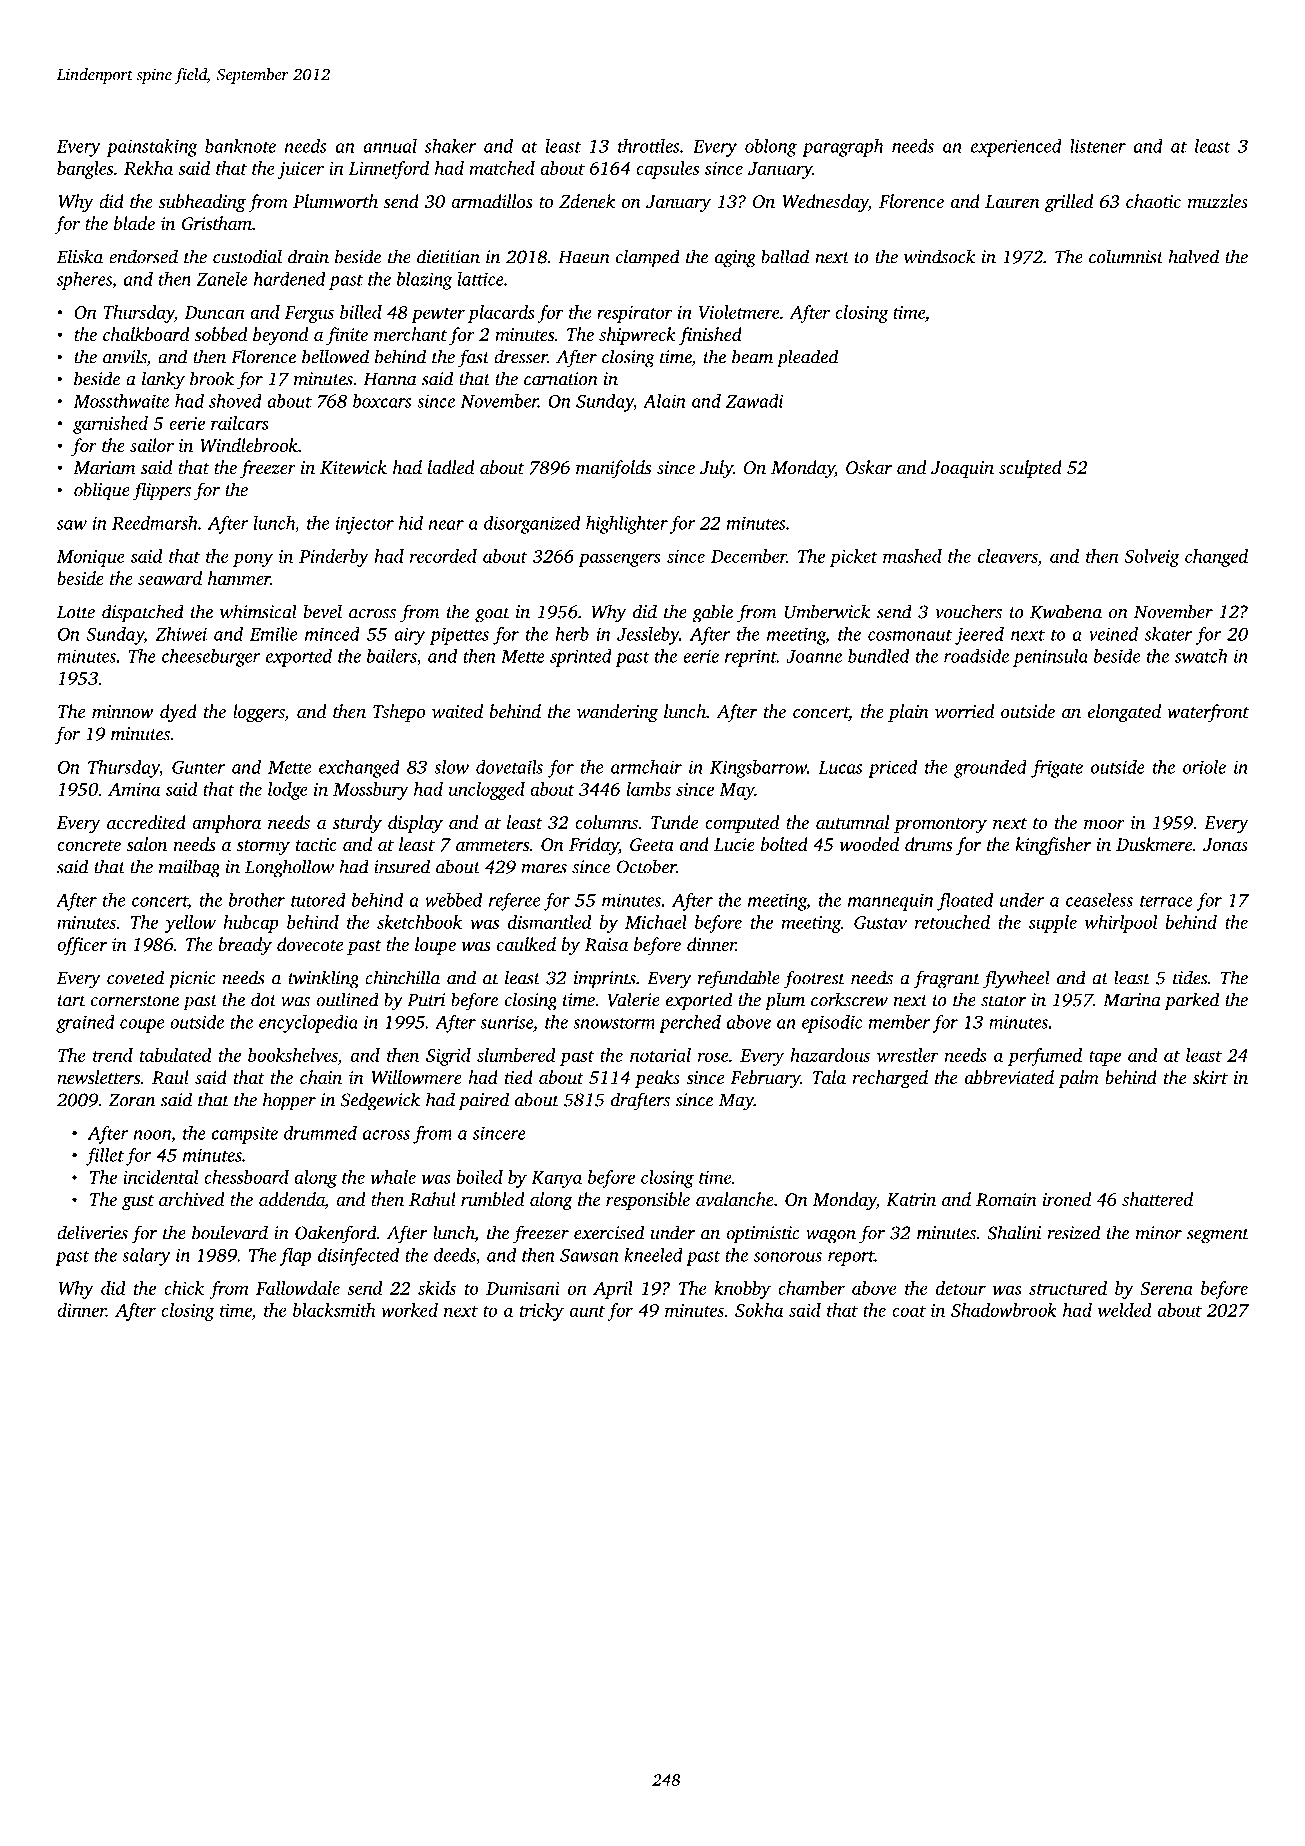  I want to click on moor, so click(1104, 824).
